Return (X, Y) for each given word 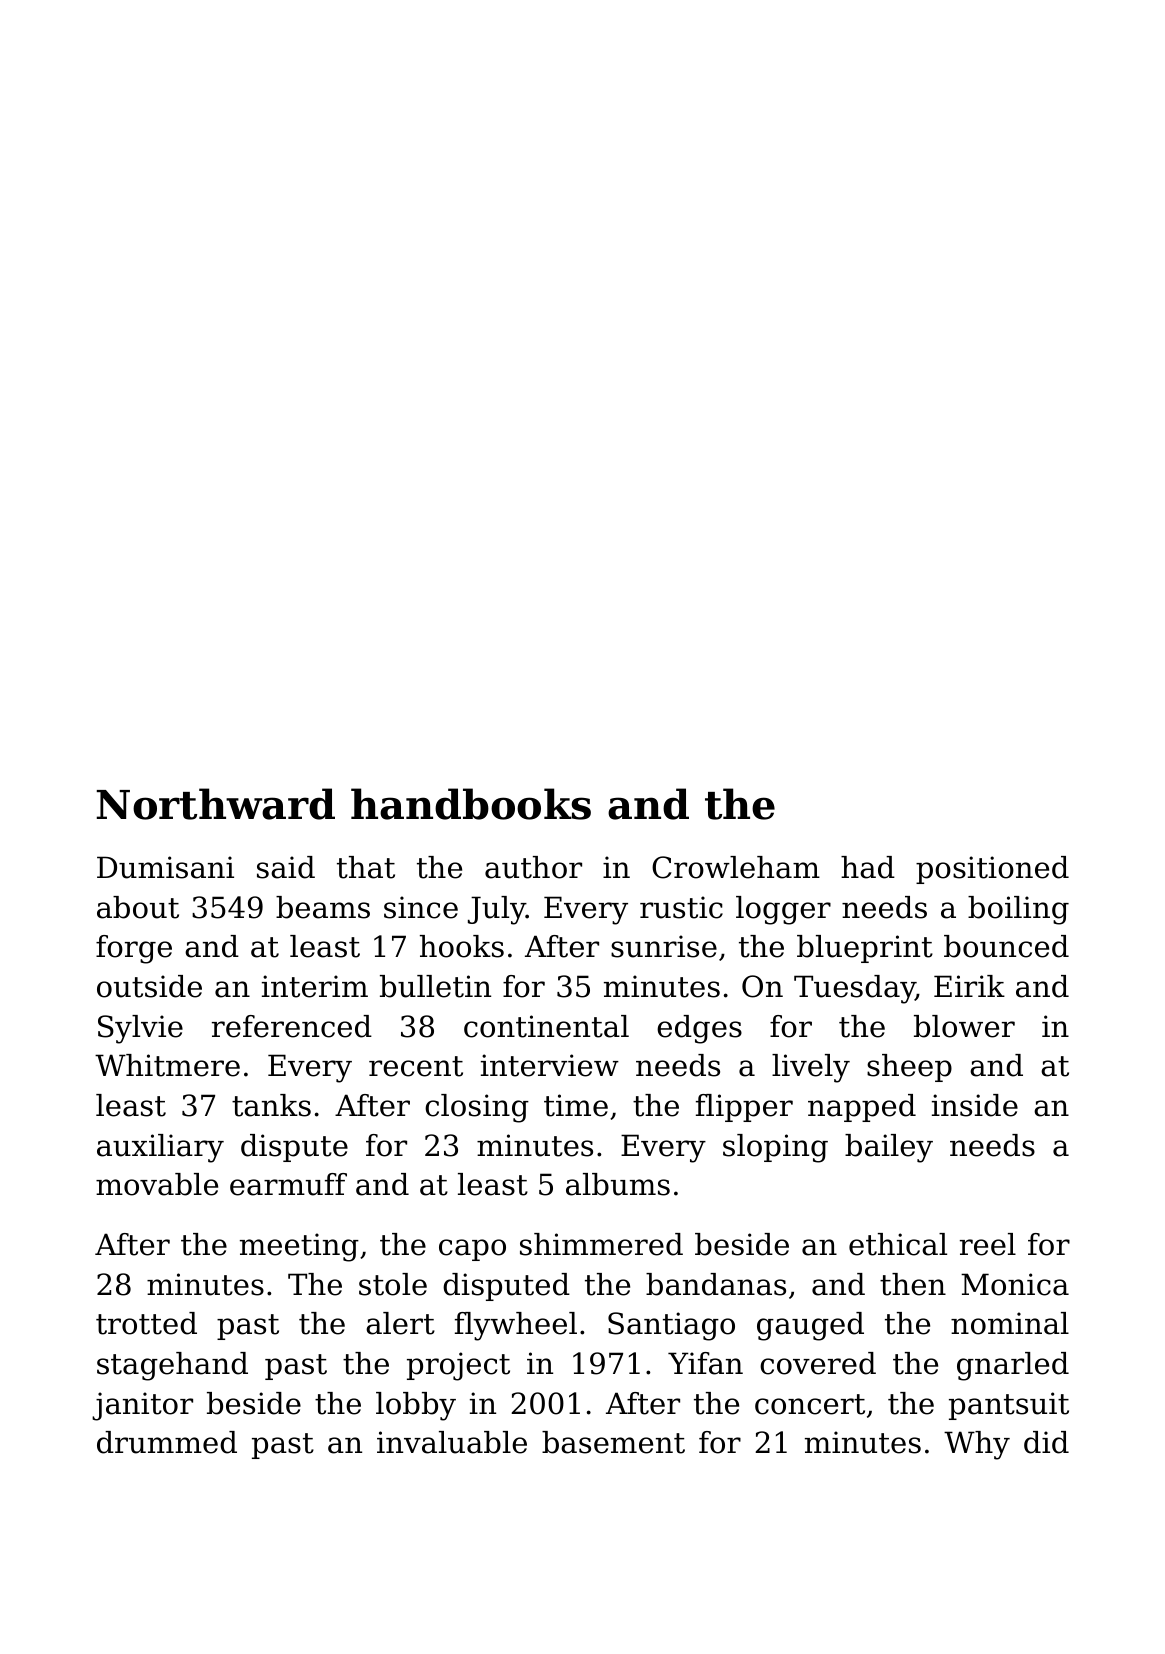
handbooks (471, 804)
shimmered (601, 1244)
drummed (167, 1442)
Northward (216, 804)
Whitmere (167, 1065)
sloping (775, 1148)
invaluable (452, 1442)
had (868, 867)
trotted (146, 1323)
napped (862, 1108)
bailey (889, 1148)
